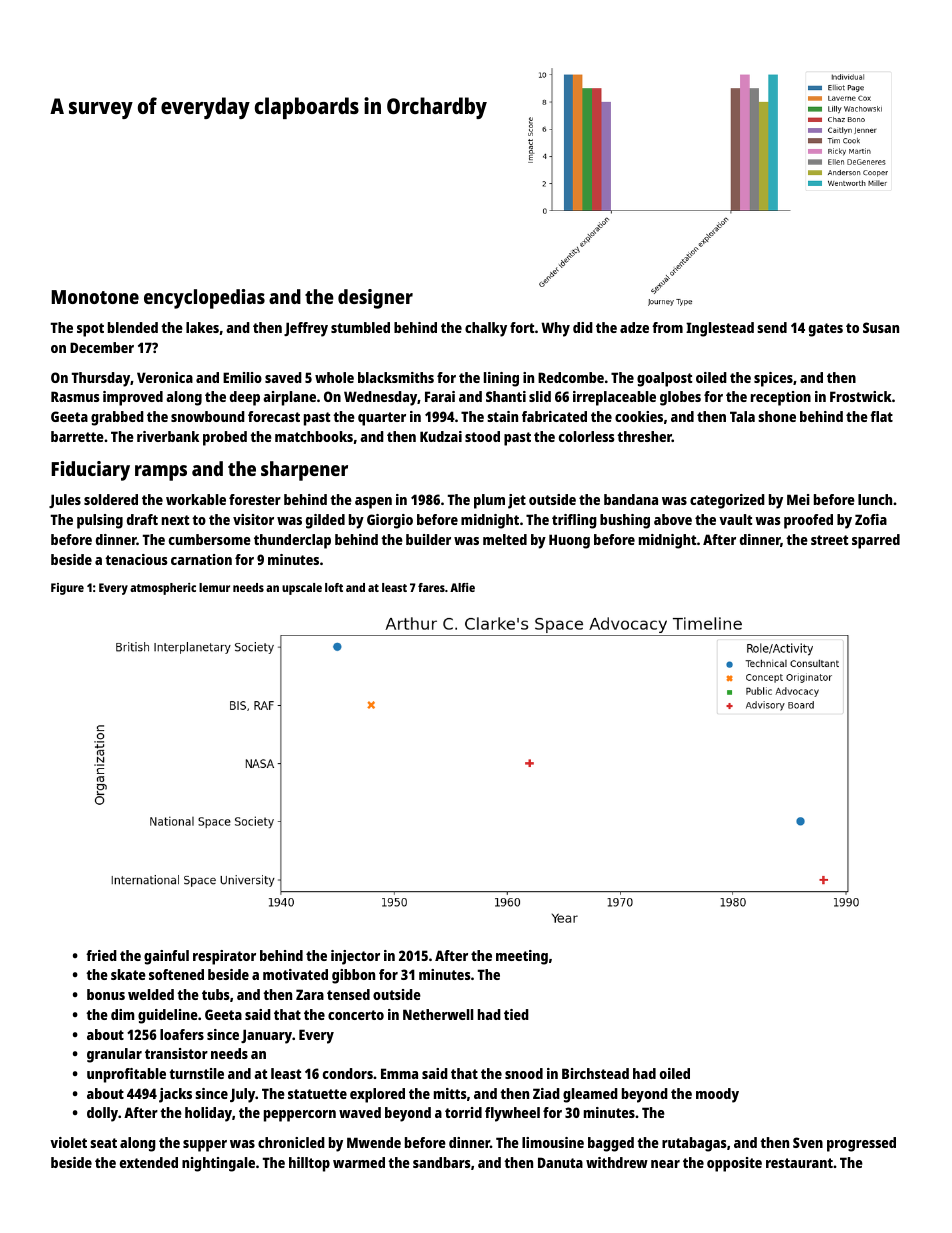  I want to click on dolly, so click(102, 1114).
